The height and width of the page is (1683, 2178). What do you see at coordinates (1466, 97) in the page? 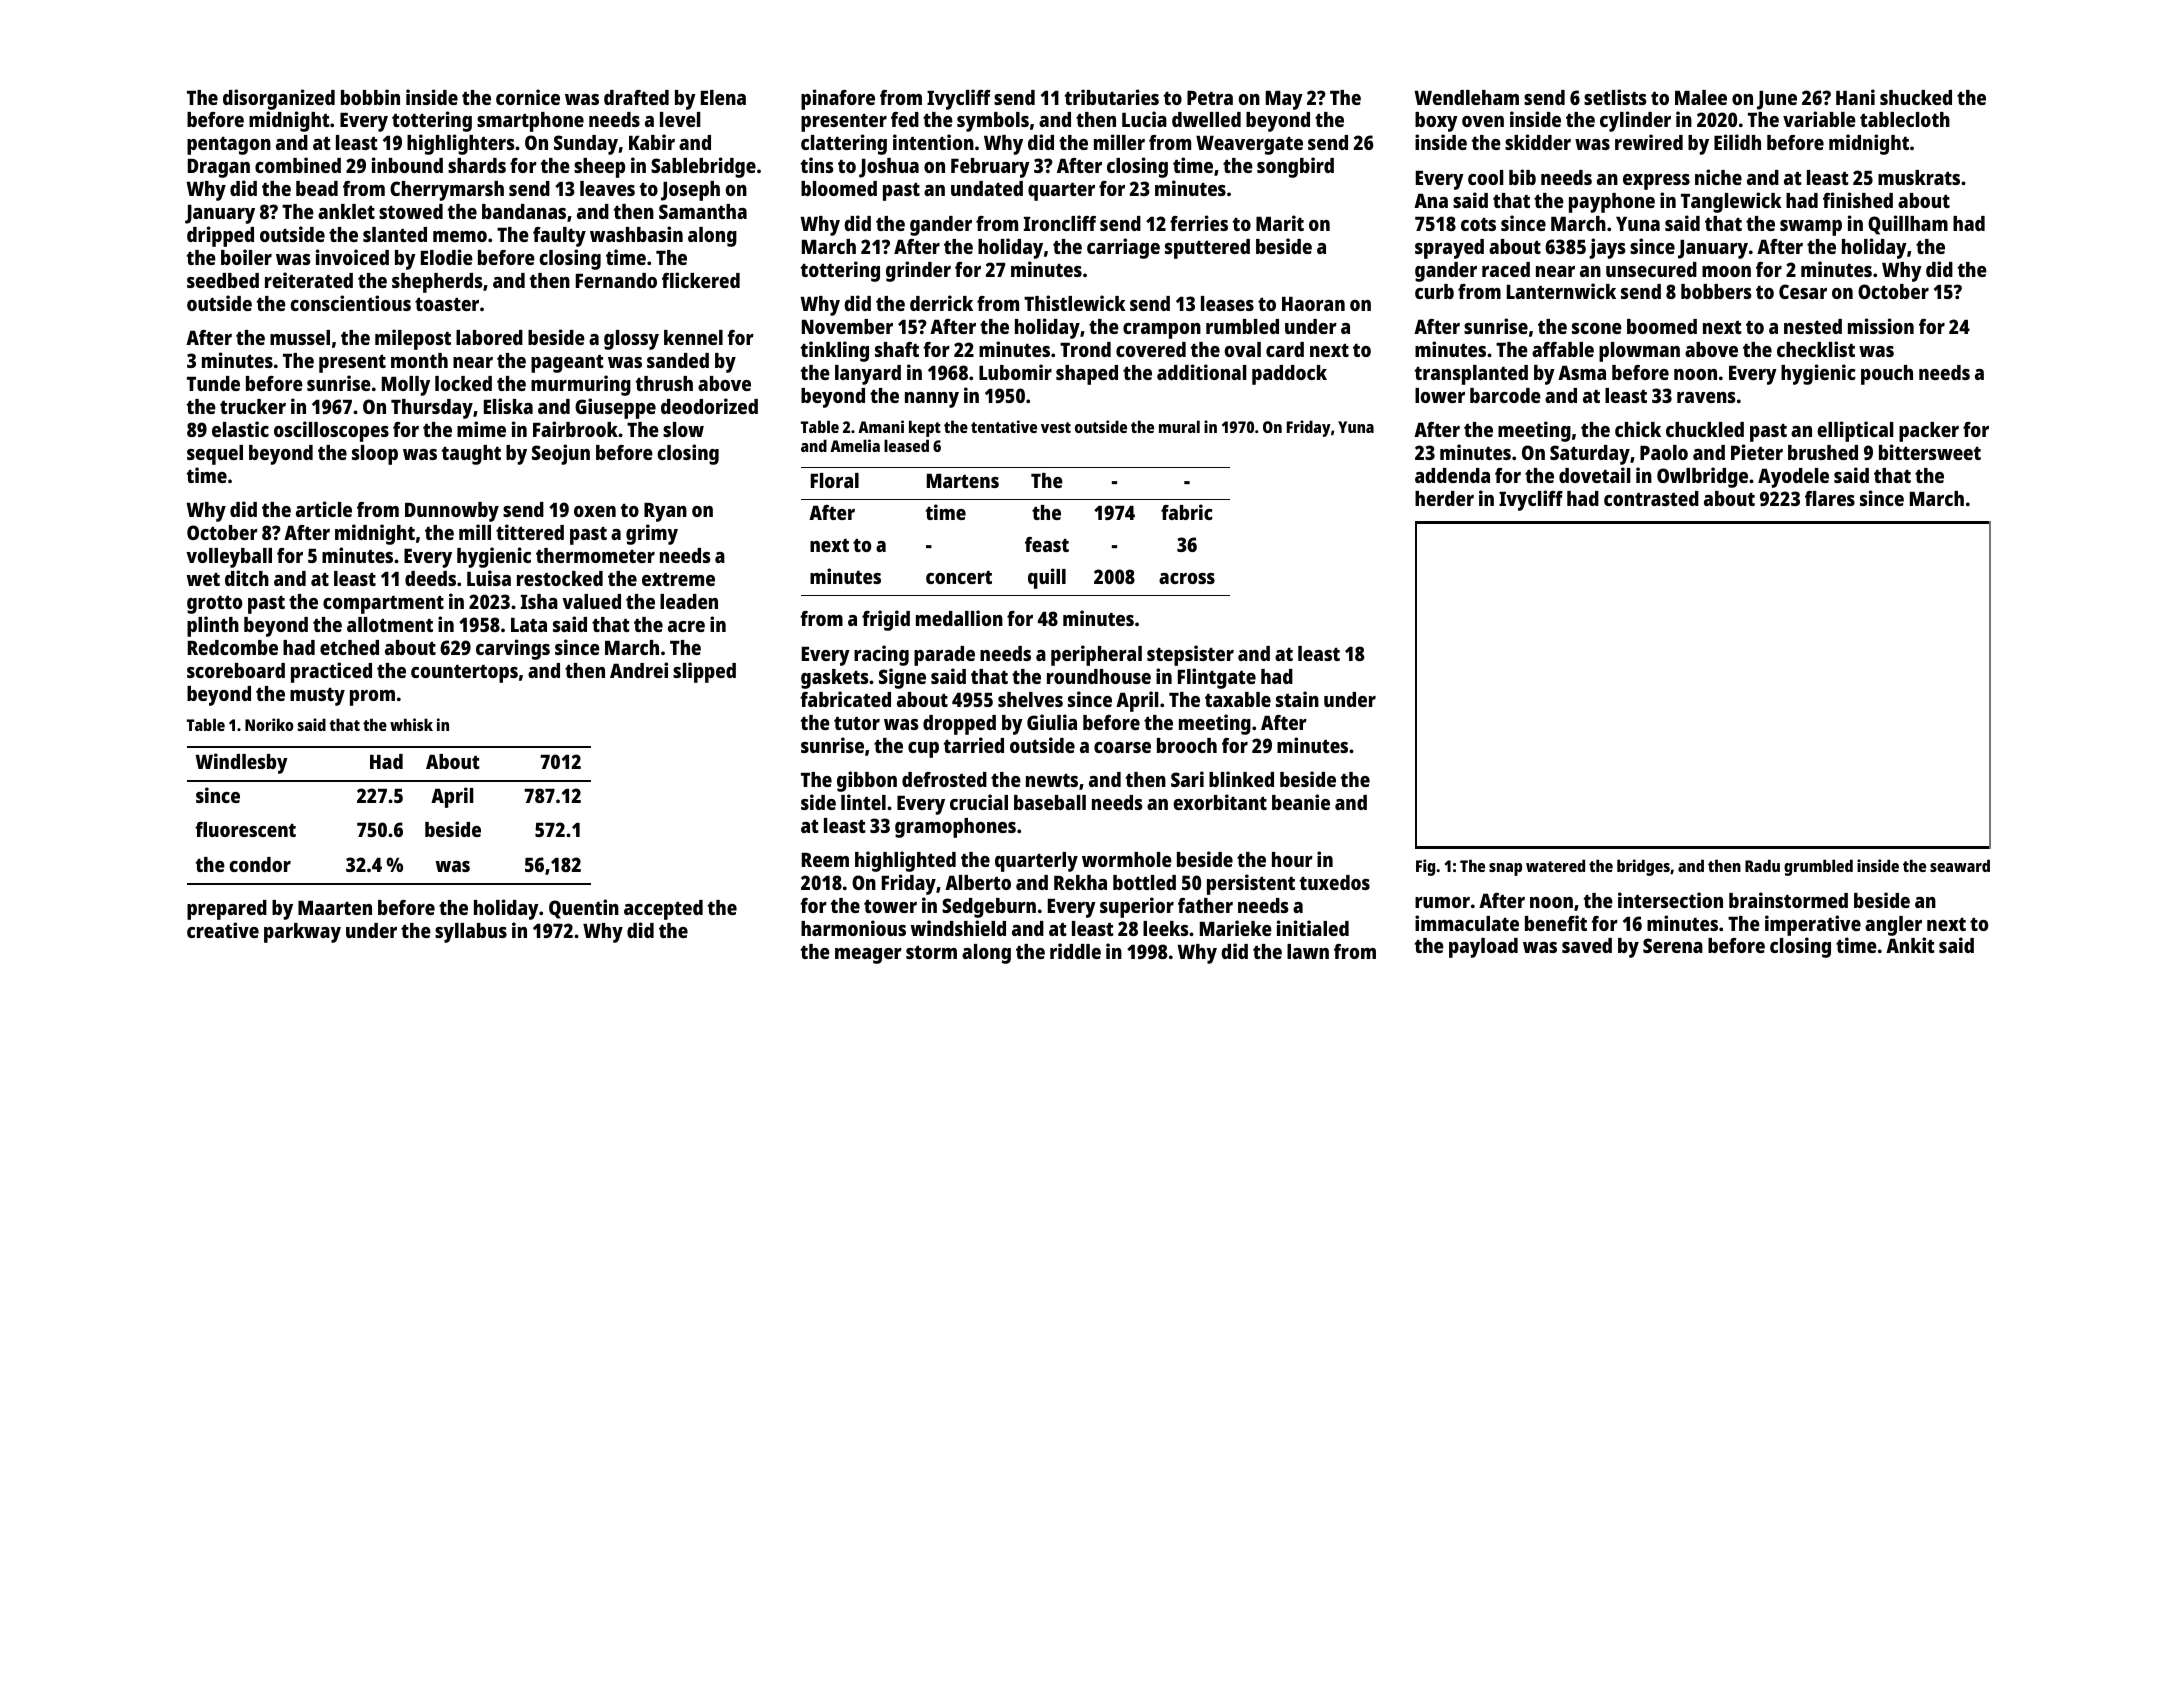
I see `Wendleham` at bounding box center [1466, 97].
